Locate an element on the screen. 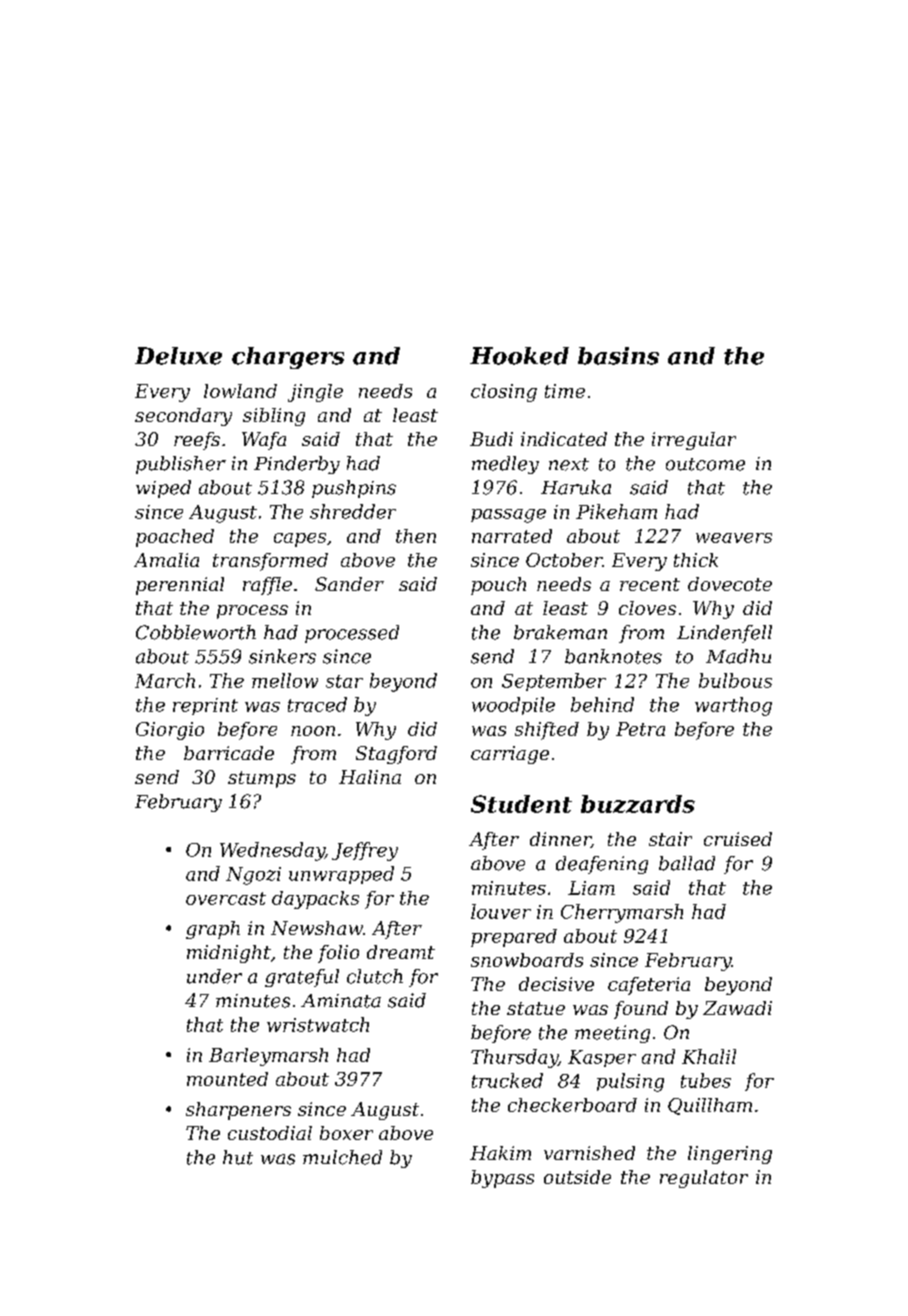 The width and height of the screenshot is (908, 1316). Stagford is located at coordinates (396, 755).
